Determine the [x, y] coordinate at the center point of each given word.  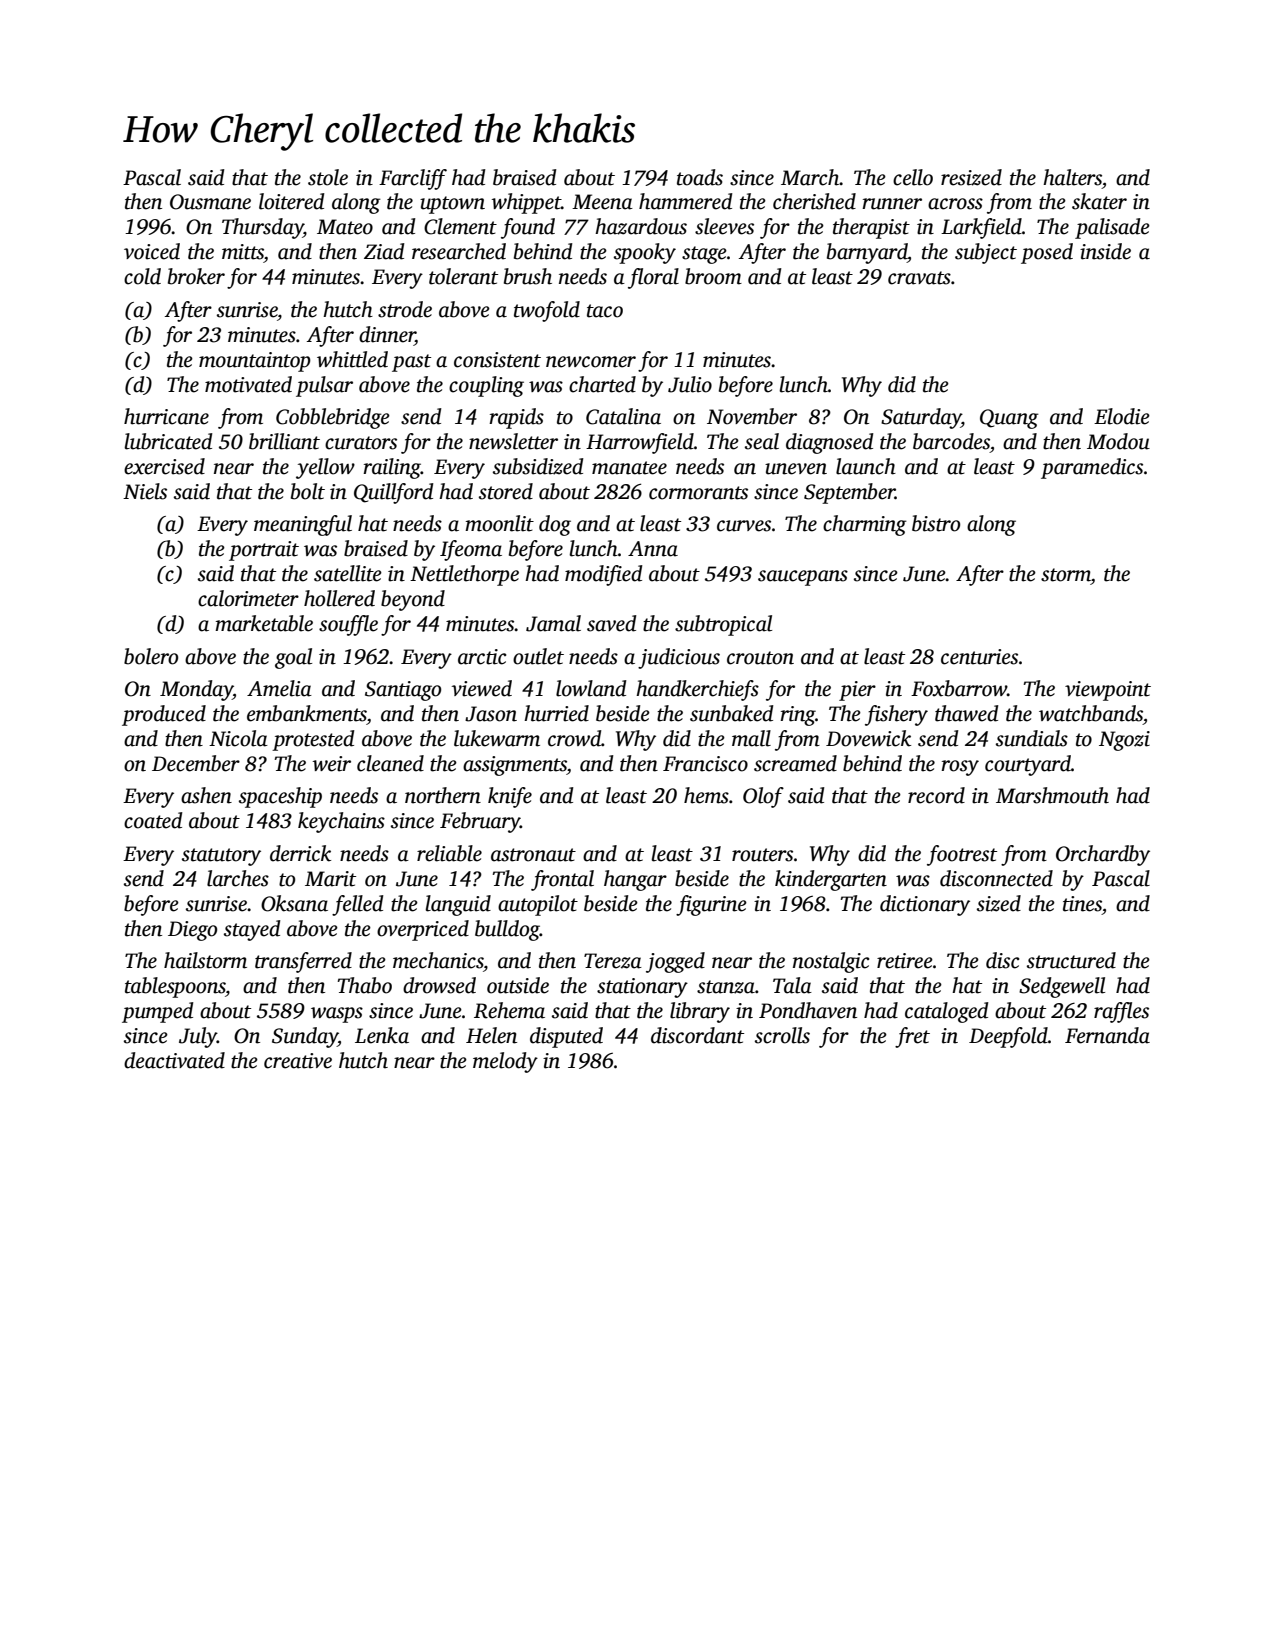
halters [1072, 177]
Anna [653, 549]
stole [328, 177]
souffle [348, 625]
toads [700, 177]
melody [505, 1062]
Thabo [365, 985]
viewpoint [1108, 691]
